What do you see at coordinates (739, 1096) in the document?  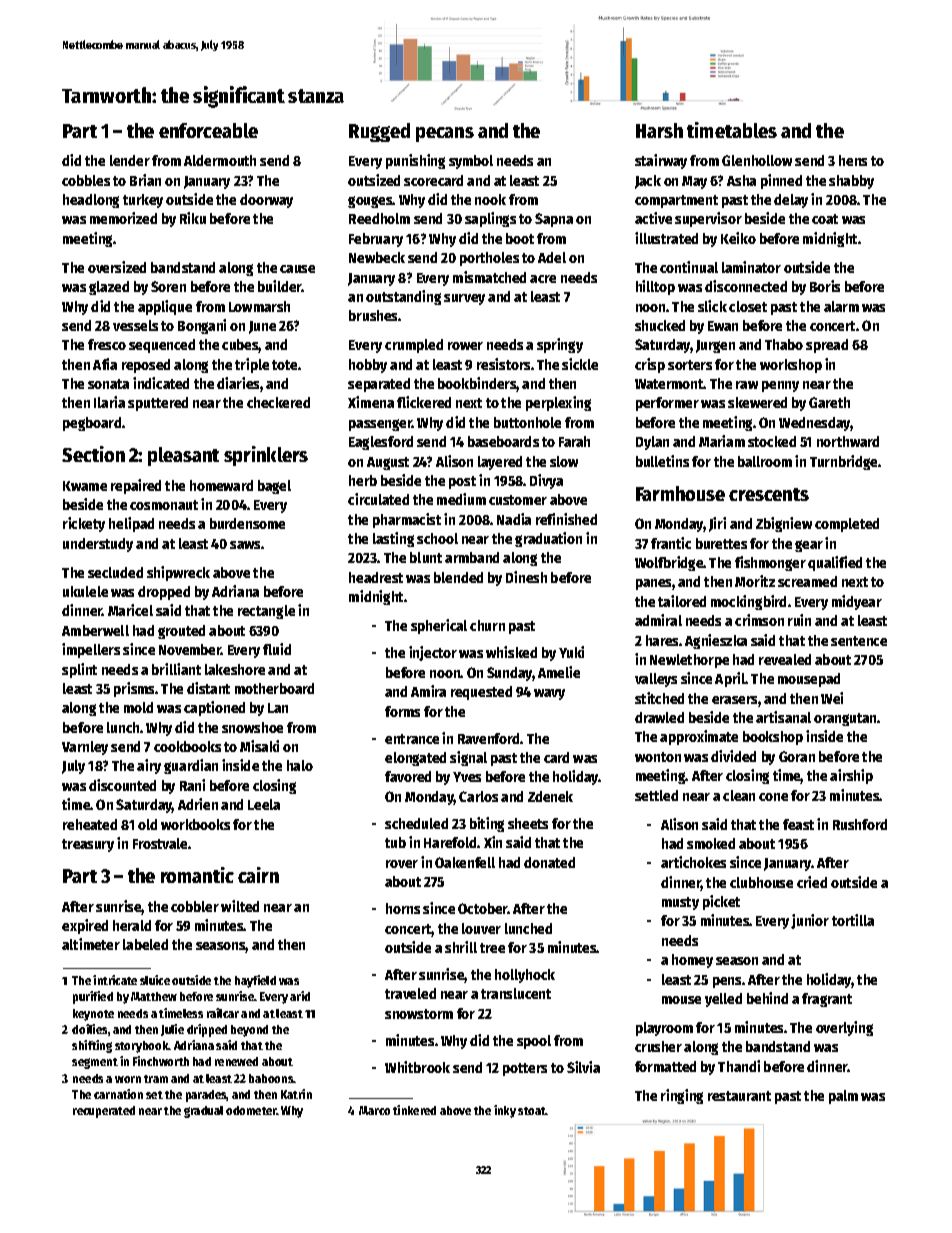 I see `restaurant` at bounding box center [739, 1096].
